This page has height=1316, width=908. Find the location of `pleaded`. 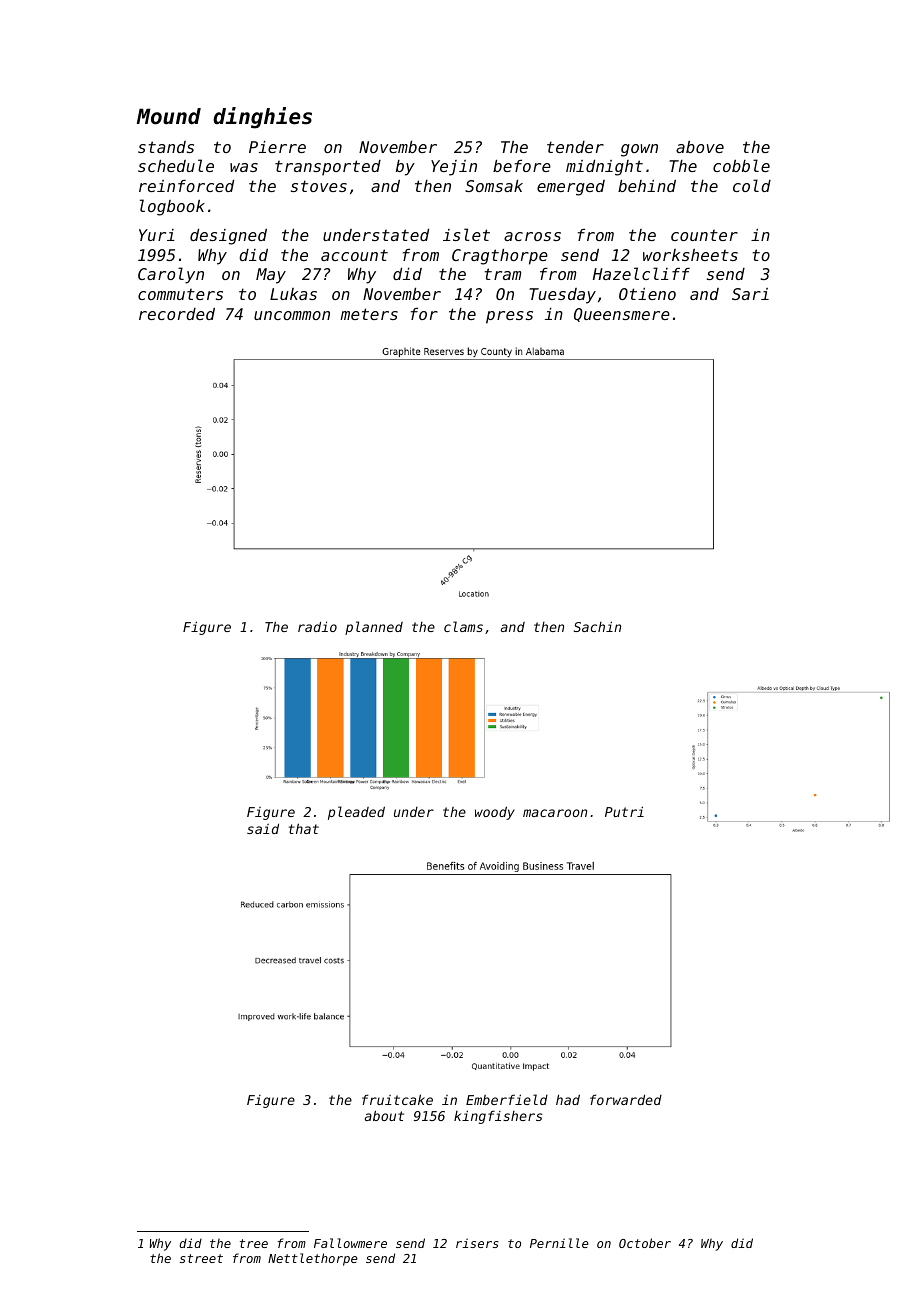

pleaded is located at coordinates (356, 813).
